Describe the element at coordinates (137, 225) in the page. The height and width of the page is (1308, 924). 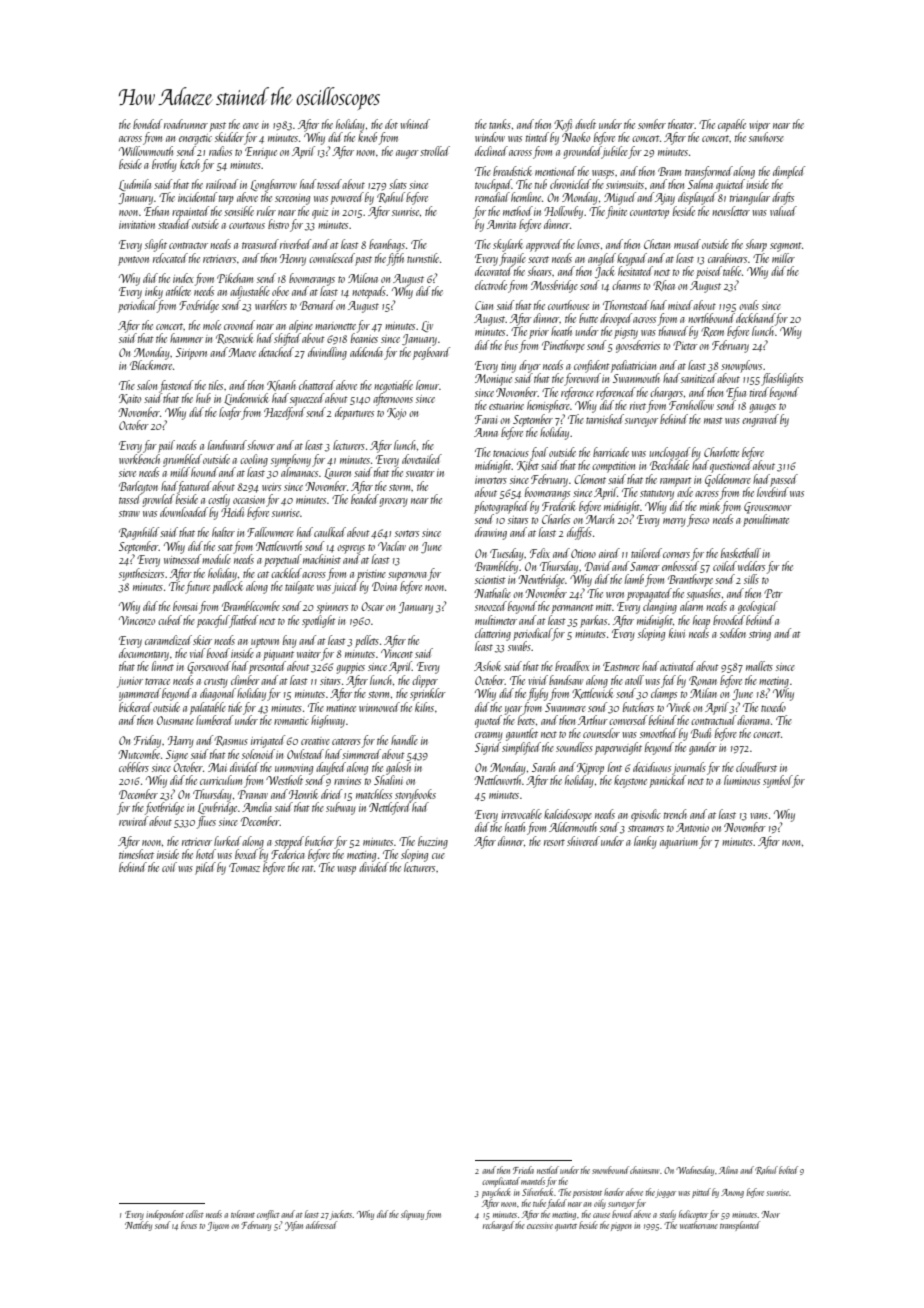
I see `invitation` at that location.
